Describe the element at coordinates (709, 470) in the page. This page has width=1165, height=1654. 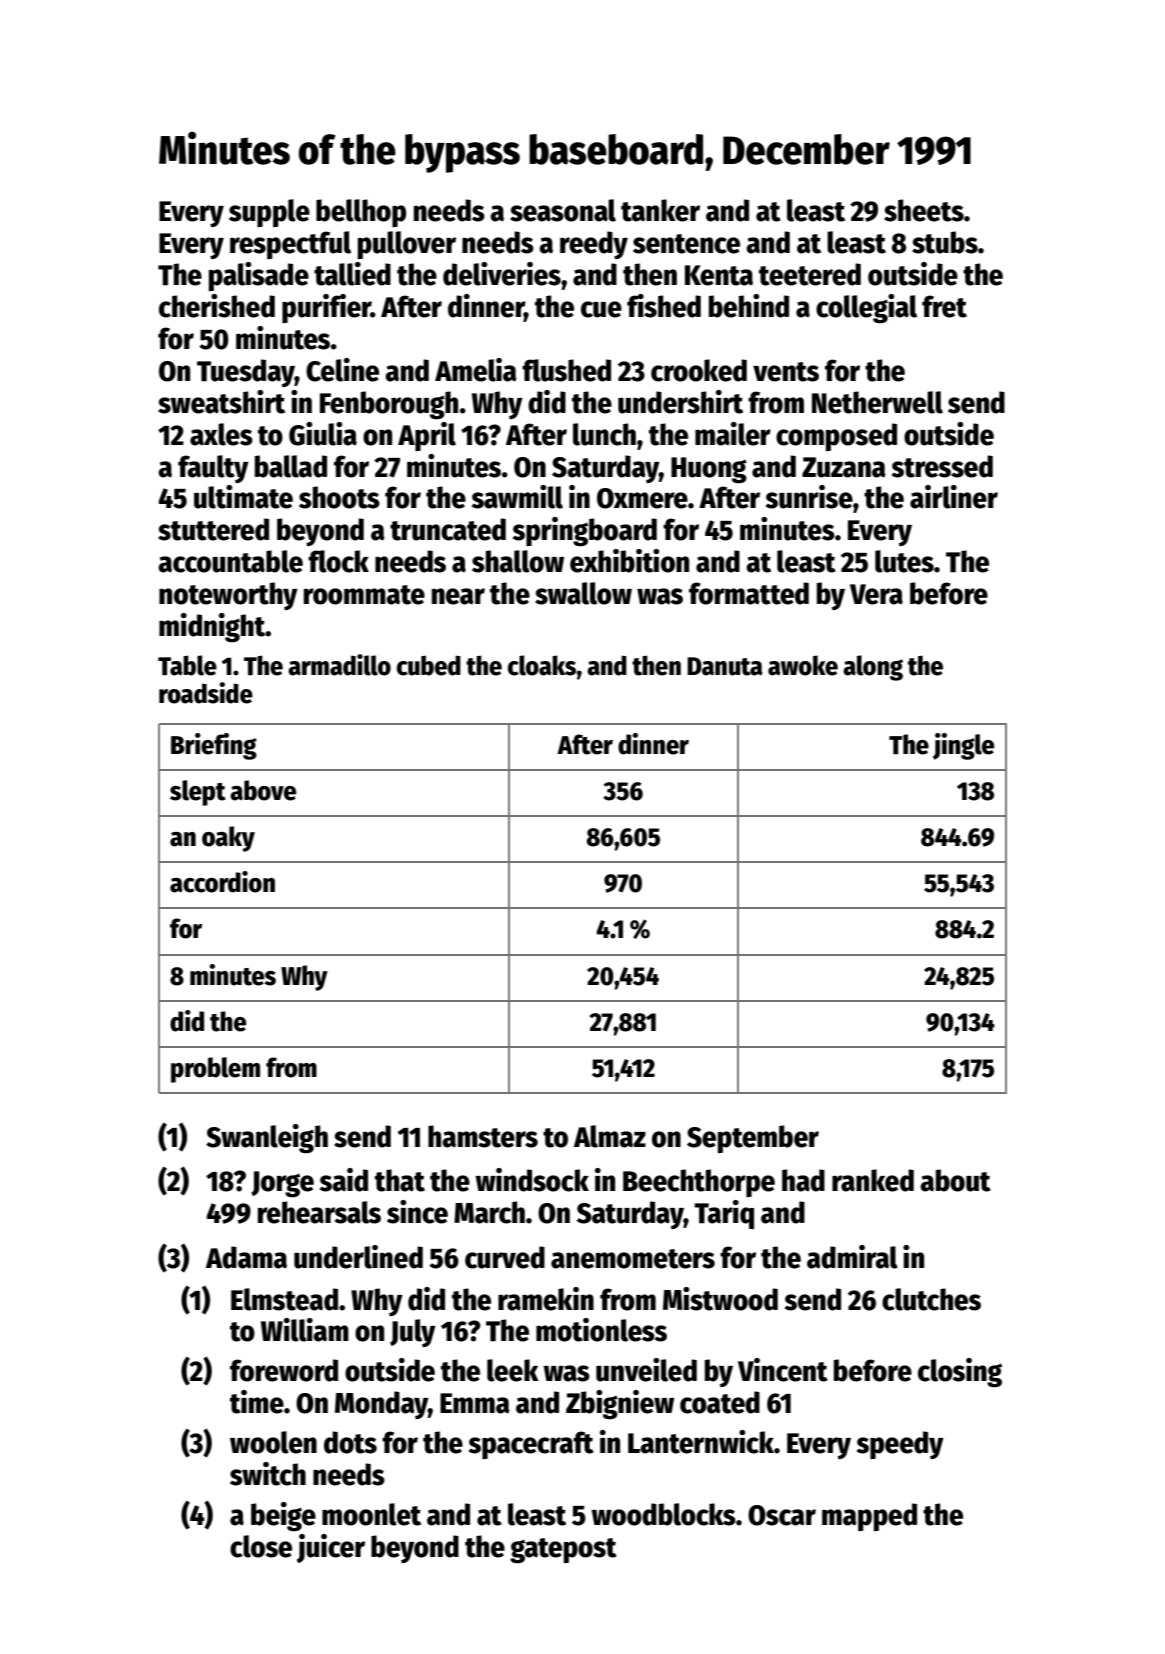
I see `Huong` at that location.
